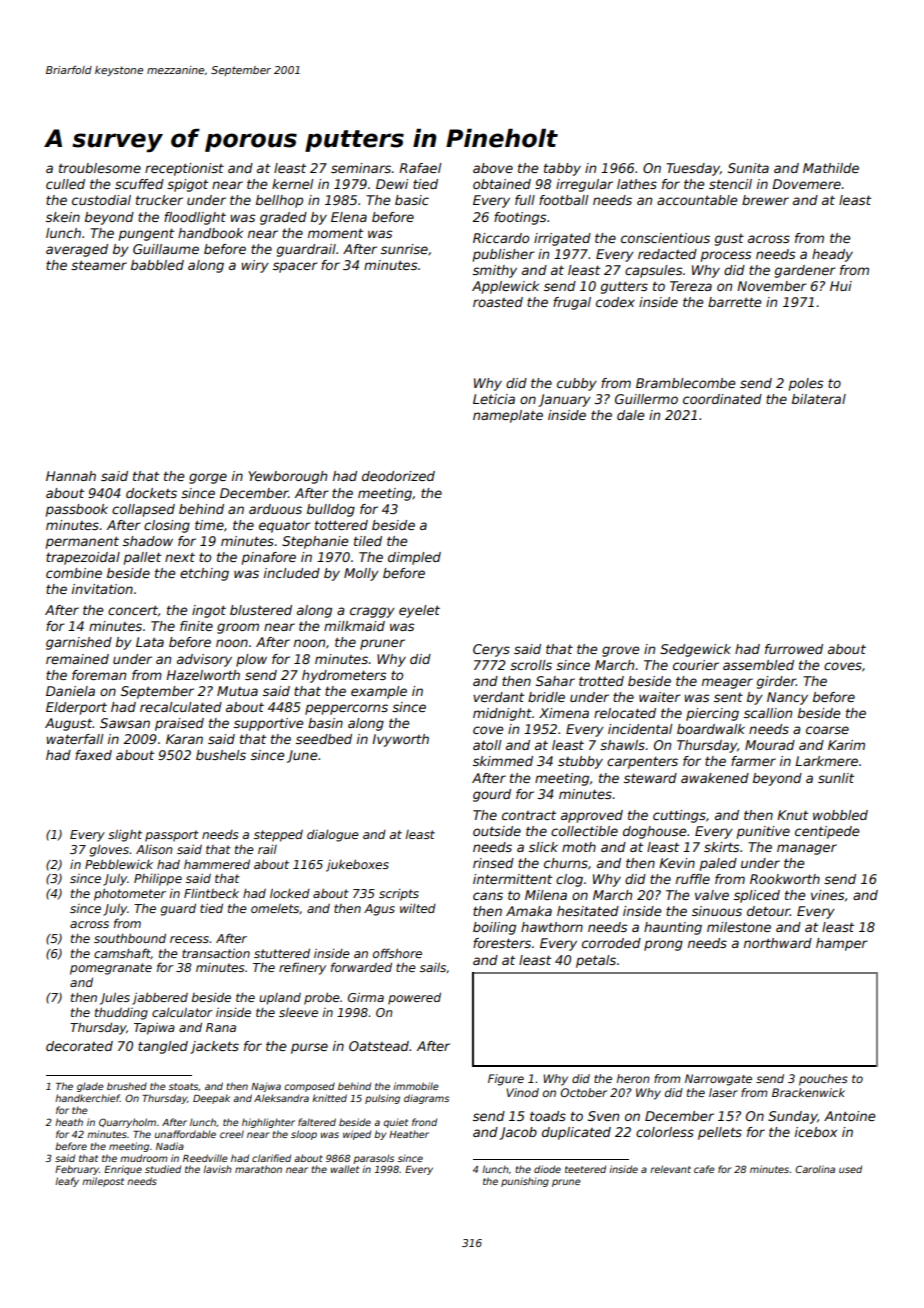 The height and width of the image is (1308, 924). Describe the element at coordinates (420, 168) in the image. I see `Rafael` at that location.
